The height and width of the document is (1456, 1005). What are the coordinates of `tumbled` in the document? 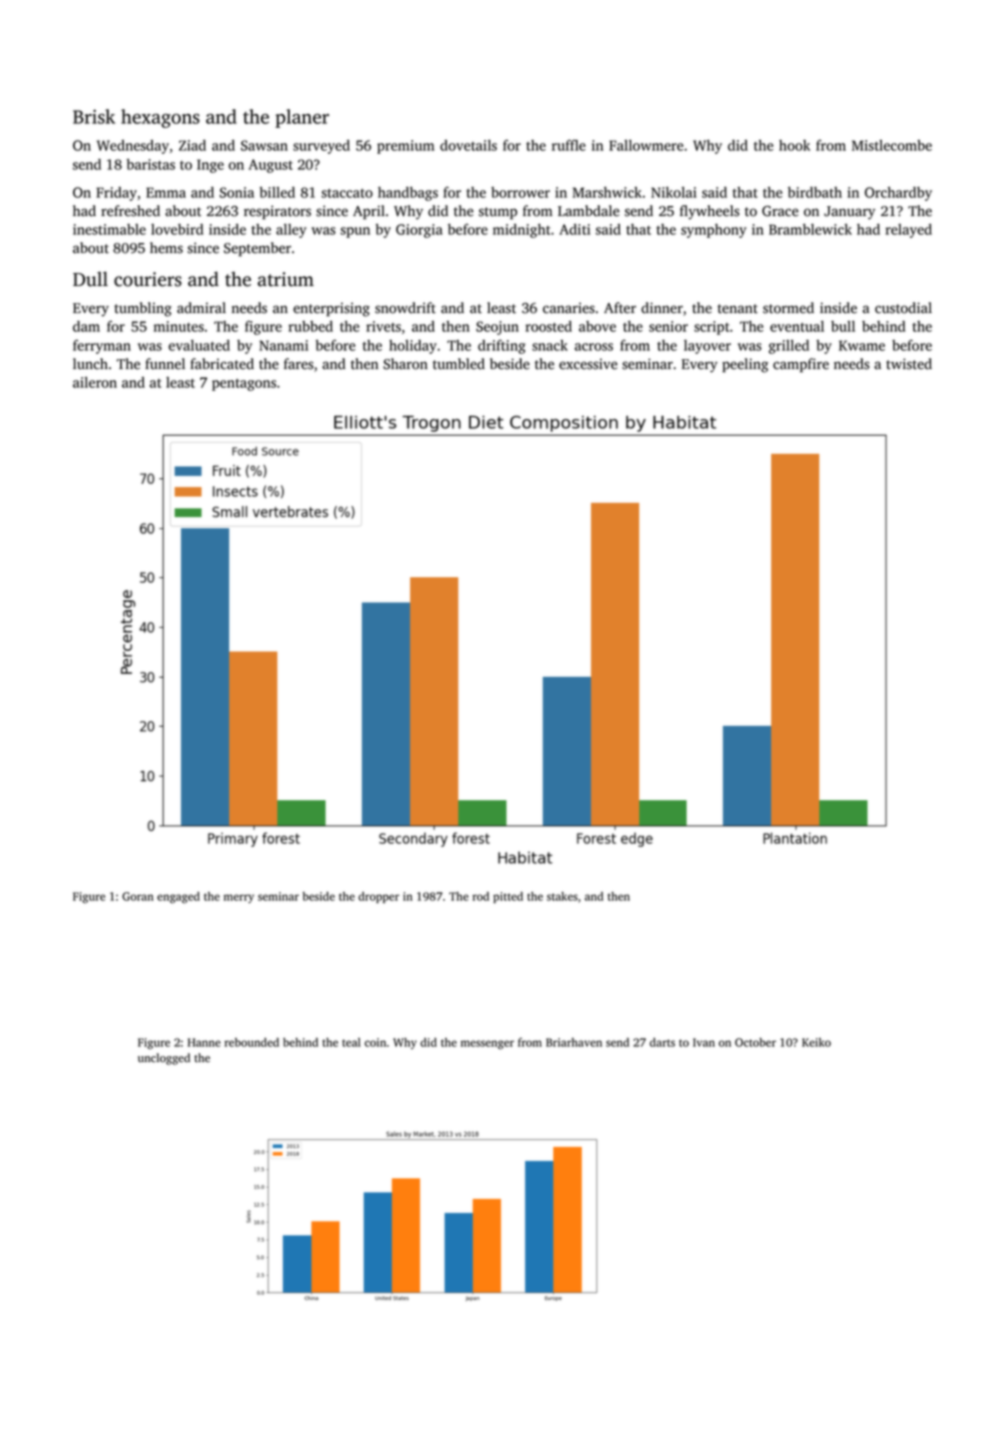 It's located at (459, 364).
